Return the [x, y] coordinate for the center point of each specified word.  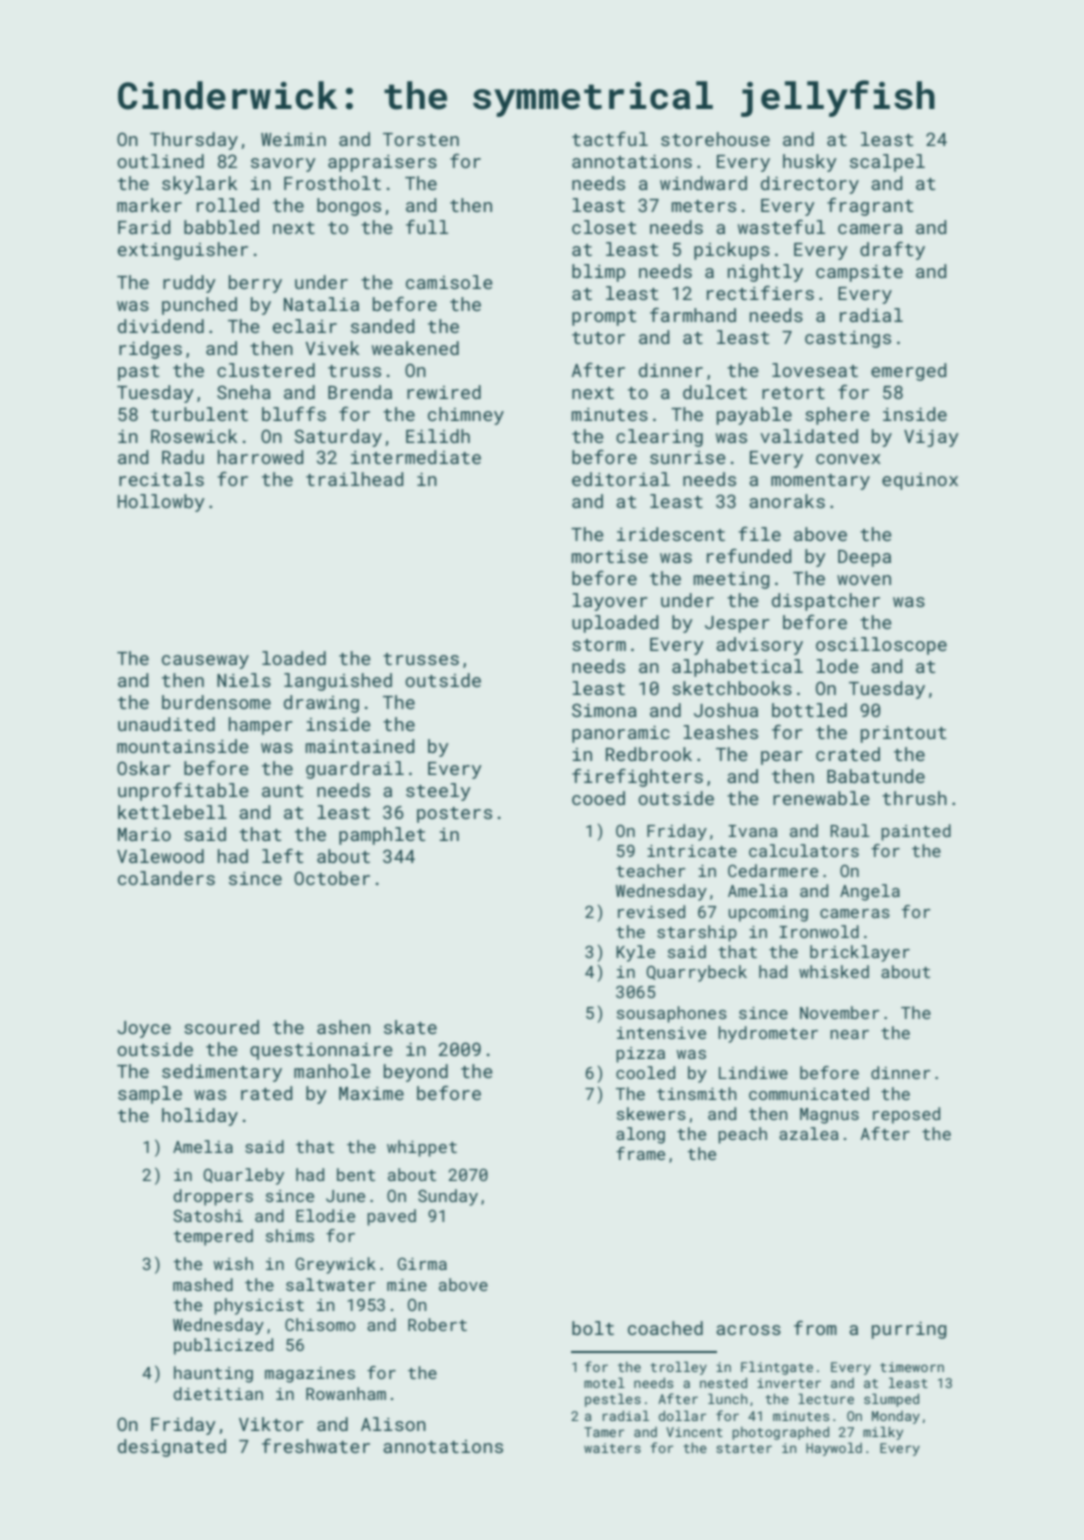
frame [640, 1153]
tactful [610, 139]
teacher [651, 870]
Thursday [194, 141]
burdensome [216, 702]
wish [233, 1263]
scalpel [887, 163]
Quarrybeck [696, 973]
